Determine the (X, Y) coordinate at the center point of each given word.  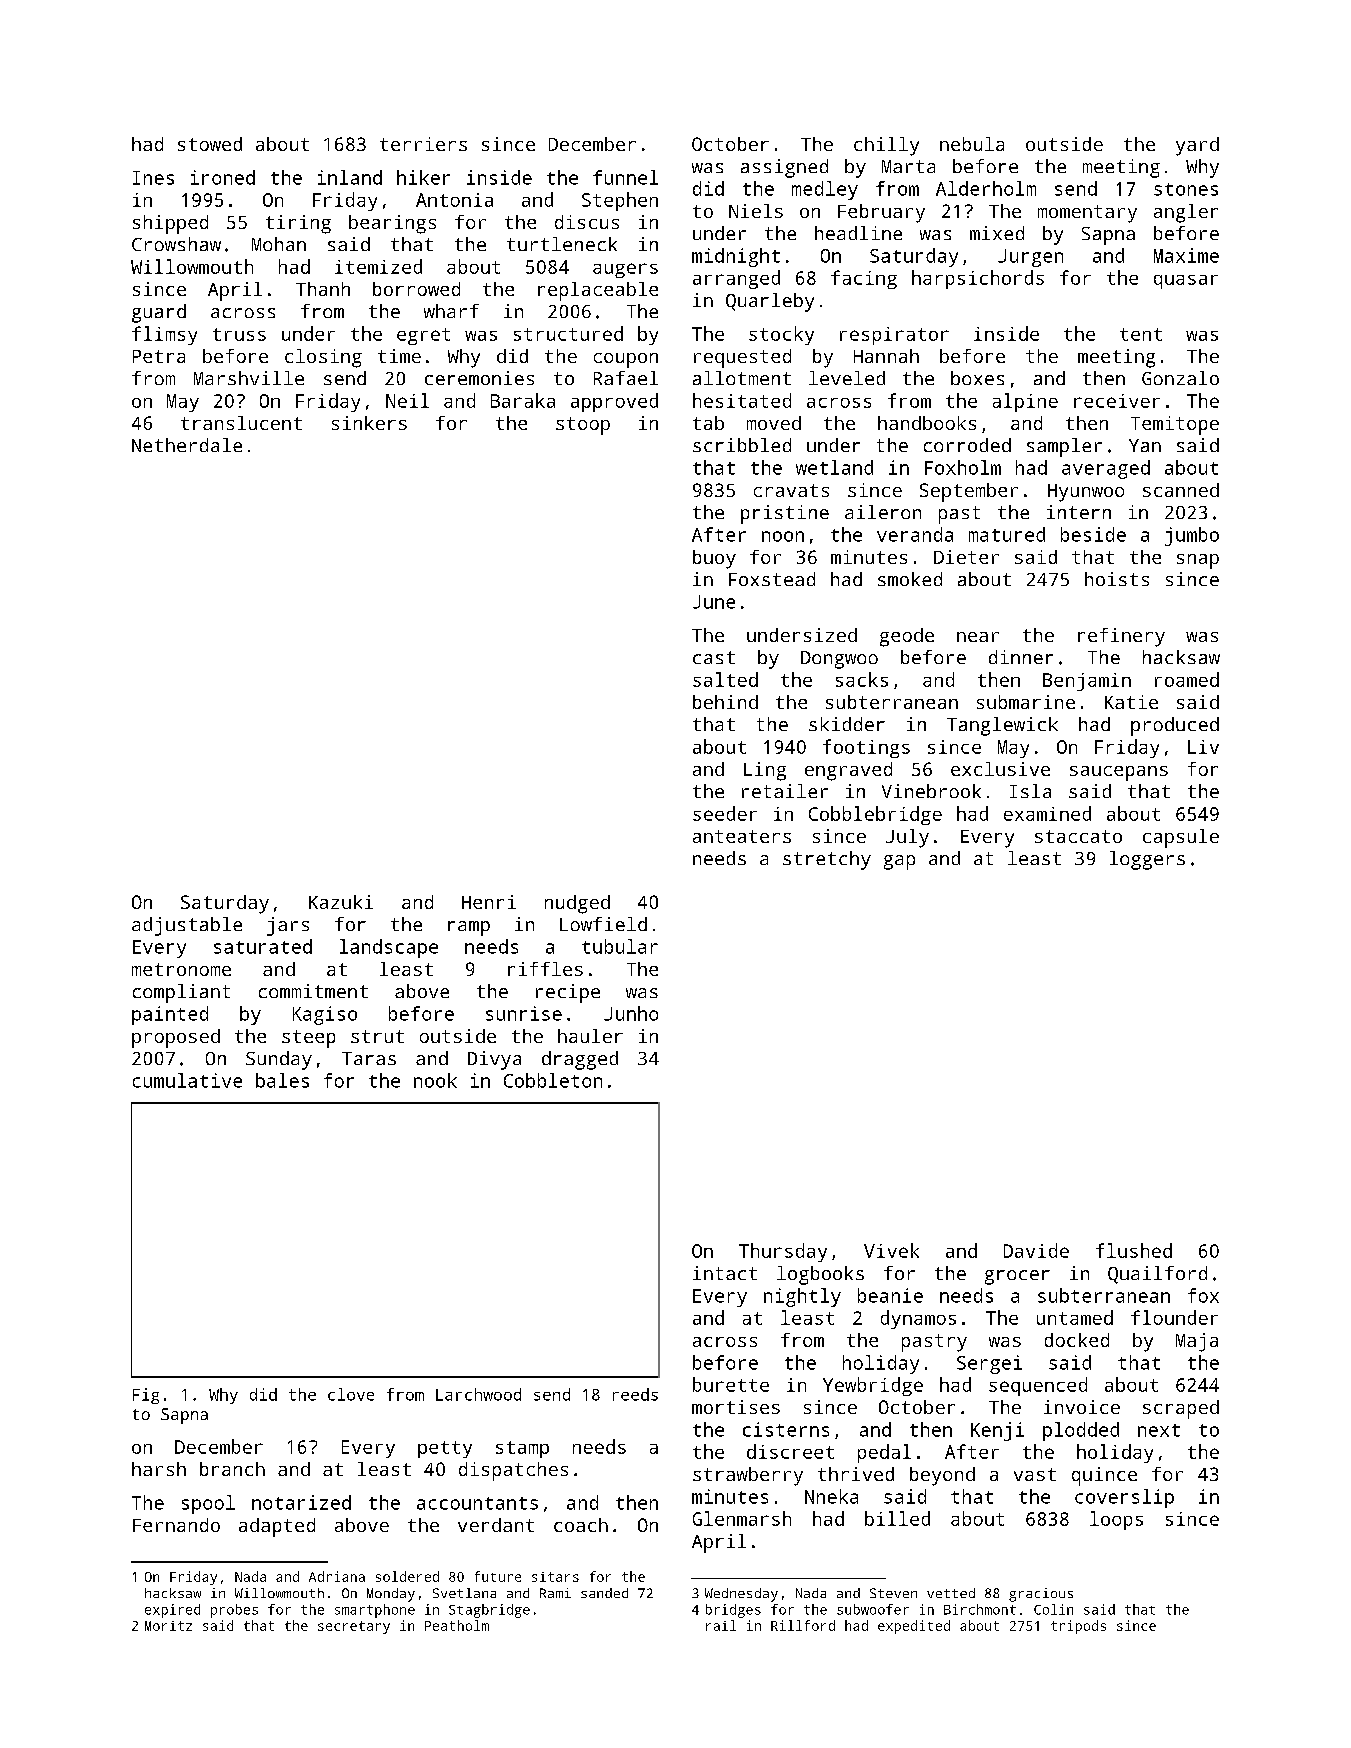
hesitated (742, 400)
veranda (915, 534)
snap (1198, 561)
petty (445, 1449)
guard (159, 313)
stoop (583, 426)
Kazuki (341, 902)
